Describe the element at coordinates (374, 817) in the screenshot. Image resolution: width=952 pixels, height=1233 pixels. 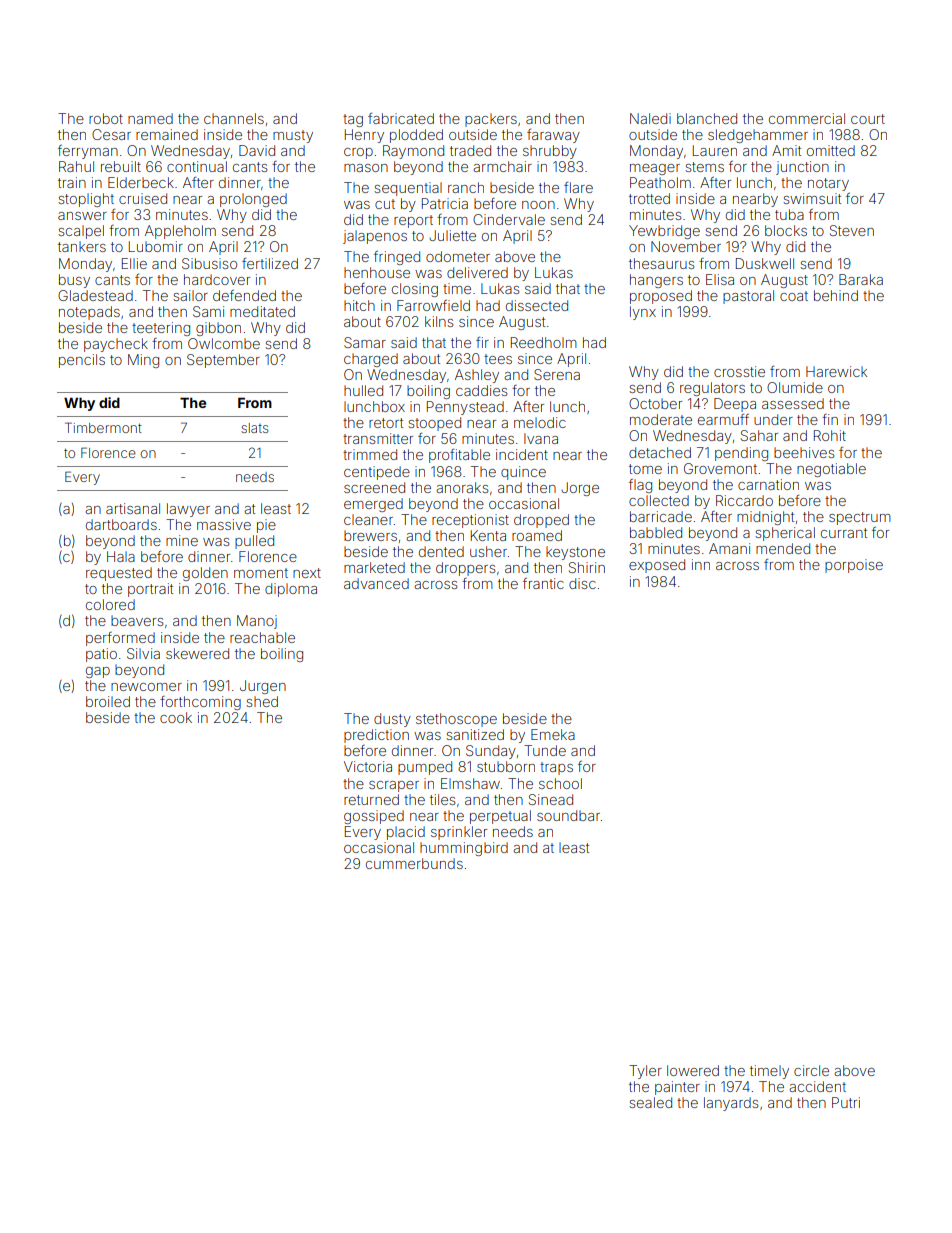
I see `gossiped` at that location.
